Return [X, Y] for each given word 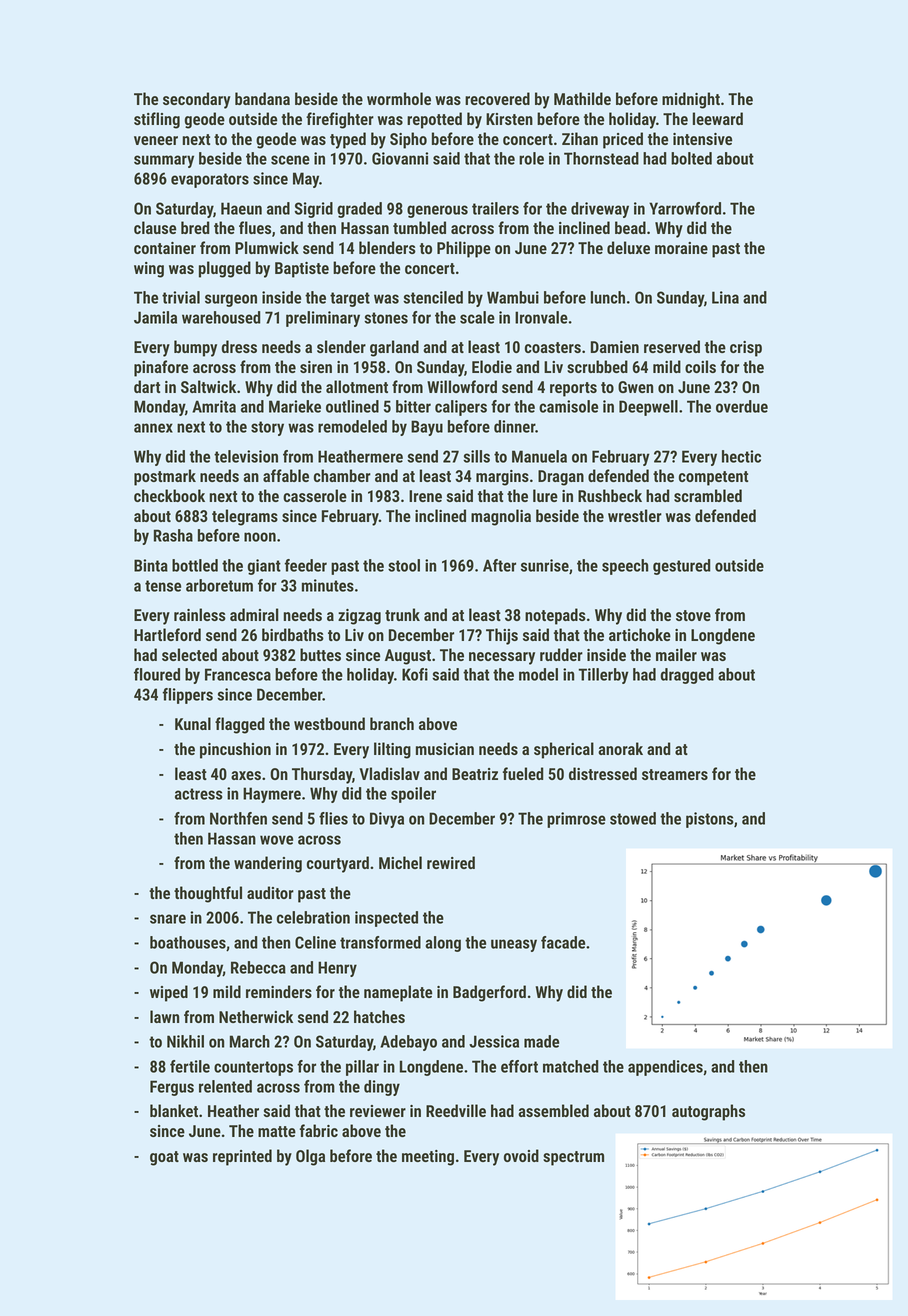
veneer [156, 140]
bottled [195, 565]
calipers [461, 408]
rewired [451, 862]
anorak [620, 748]
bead [630, 227]
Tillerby [603, 676]
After [499, 565]
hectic [741, 456]
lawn [164, 1016]
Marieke [295, 406]
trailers [495, 208]
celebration [313, 917]
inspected [386, 919]
